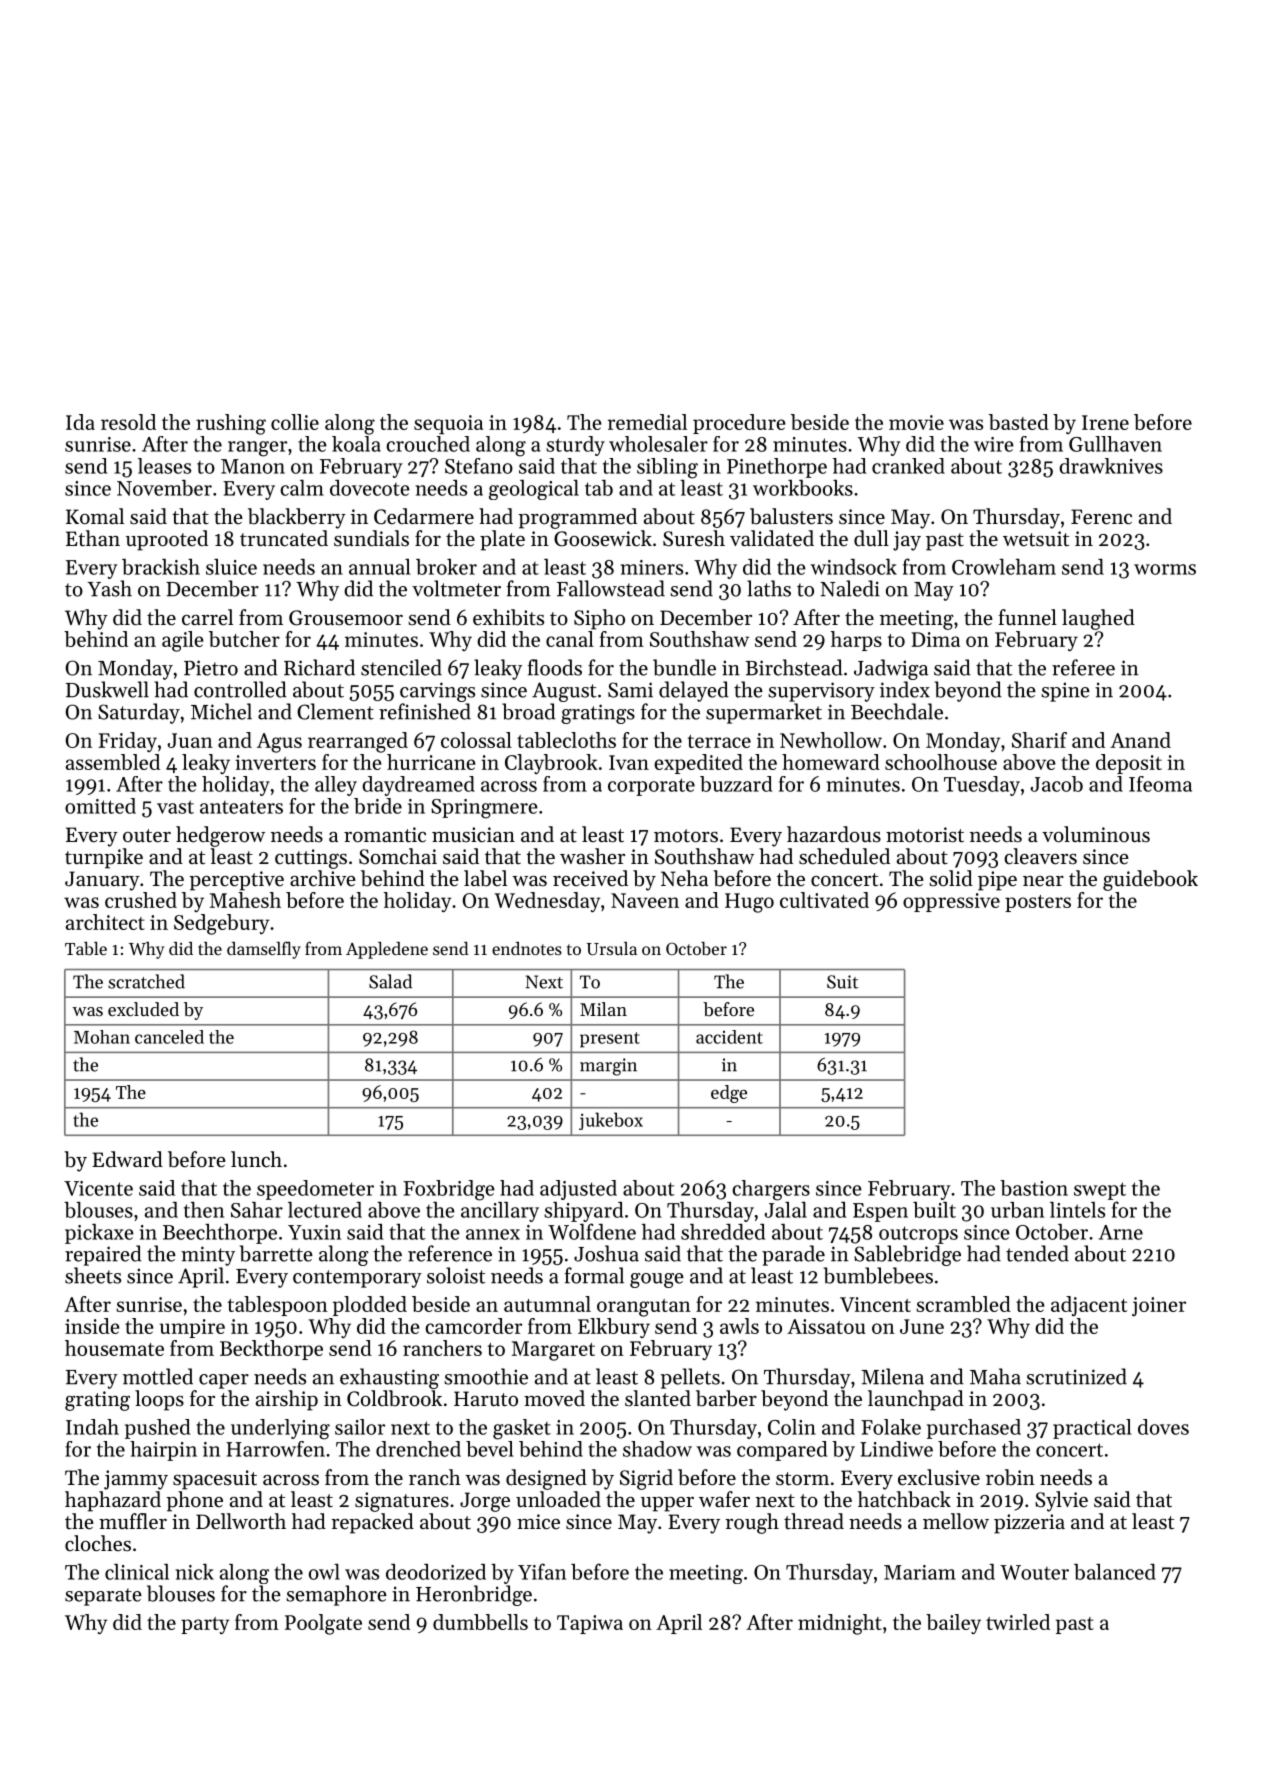 The width and height of the screenshot is (1264, 1787). I want to click on Espen, so click(880, 1212).
